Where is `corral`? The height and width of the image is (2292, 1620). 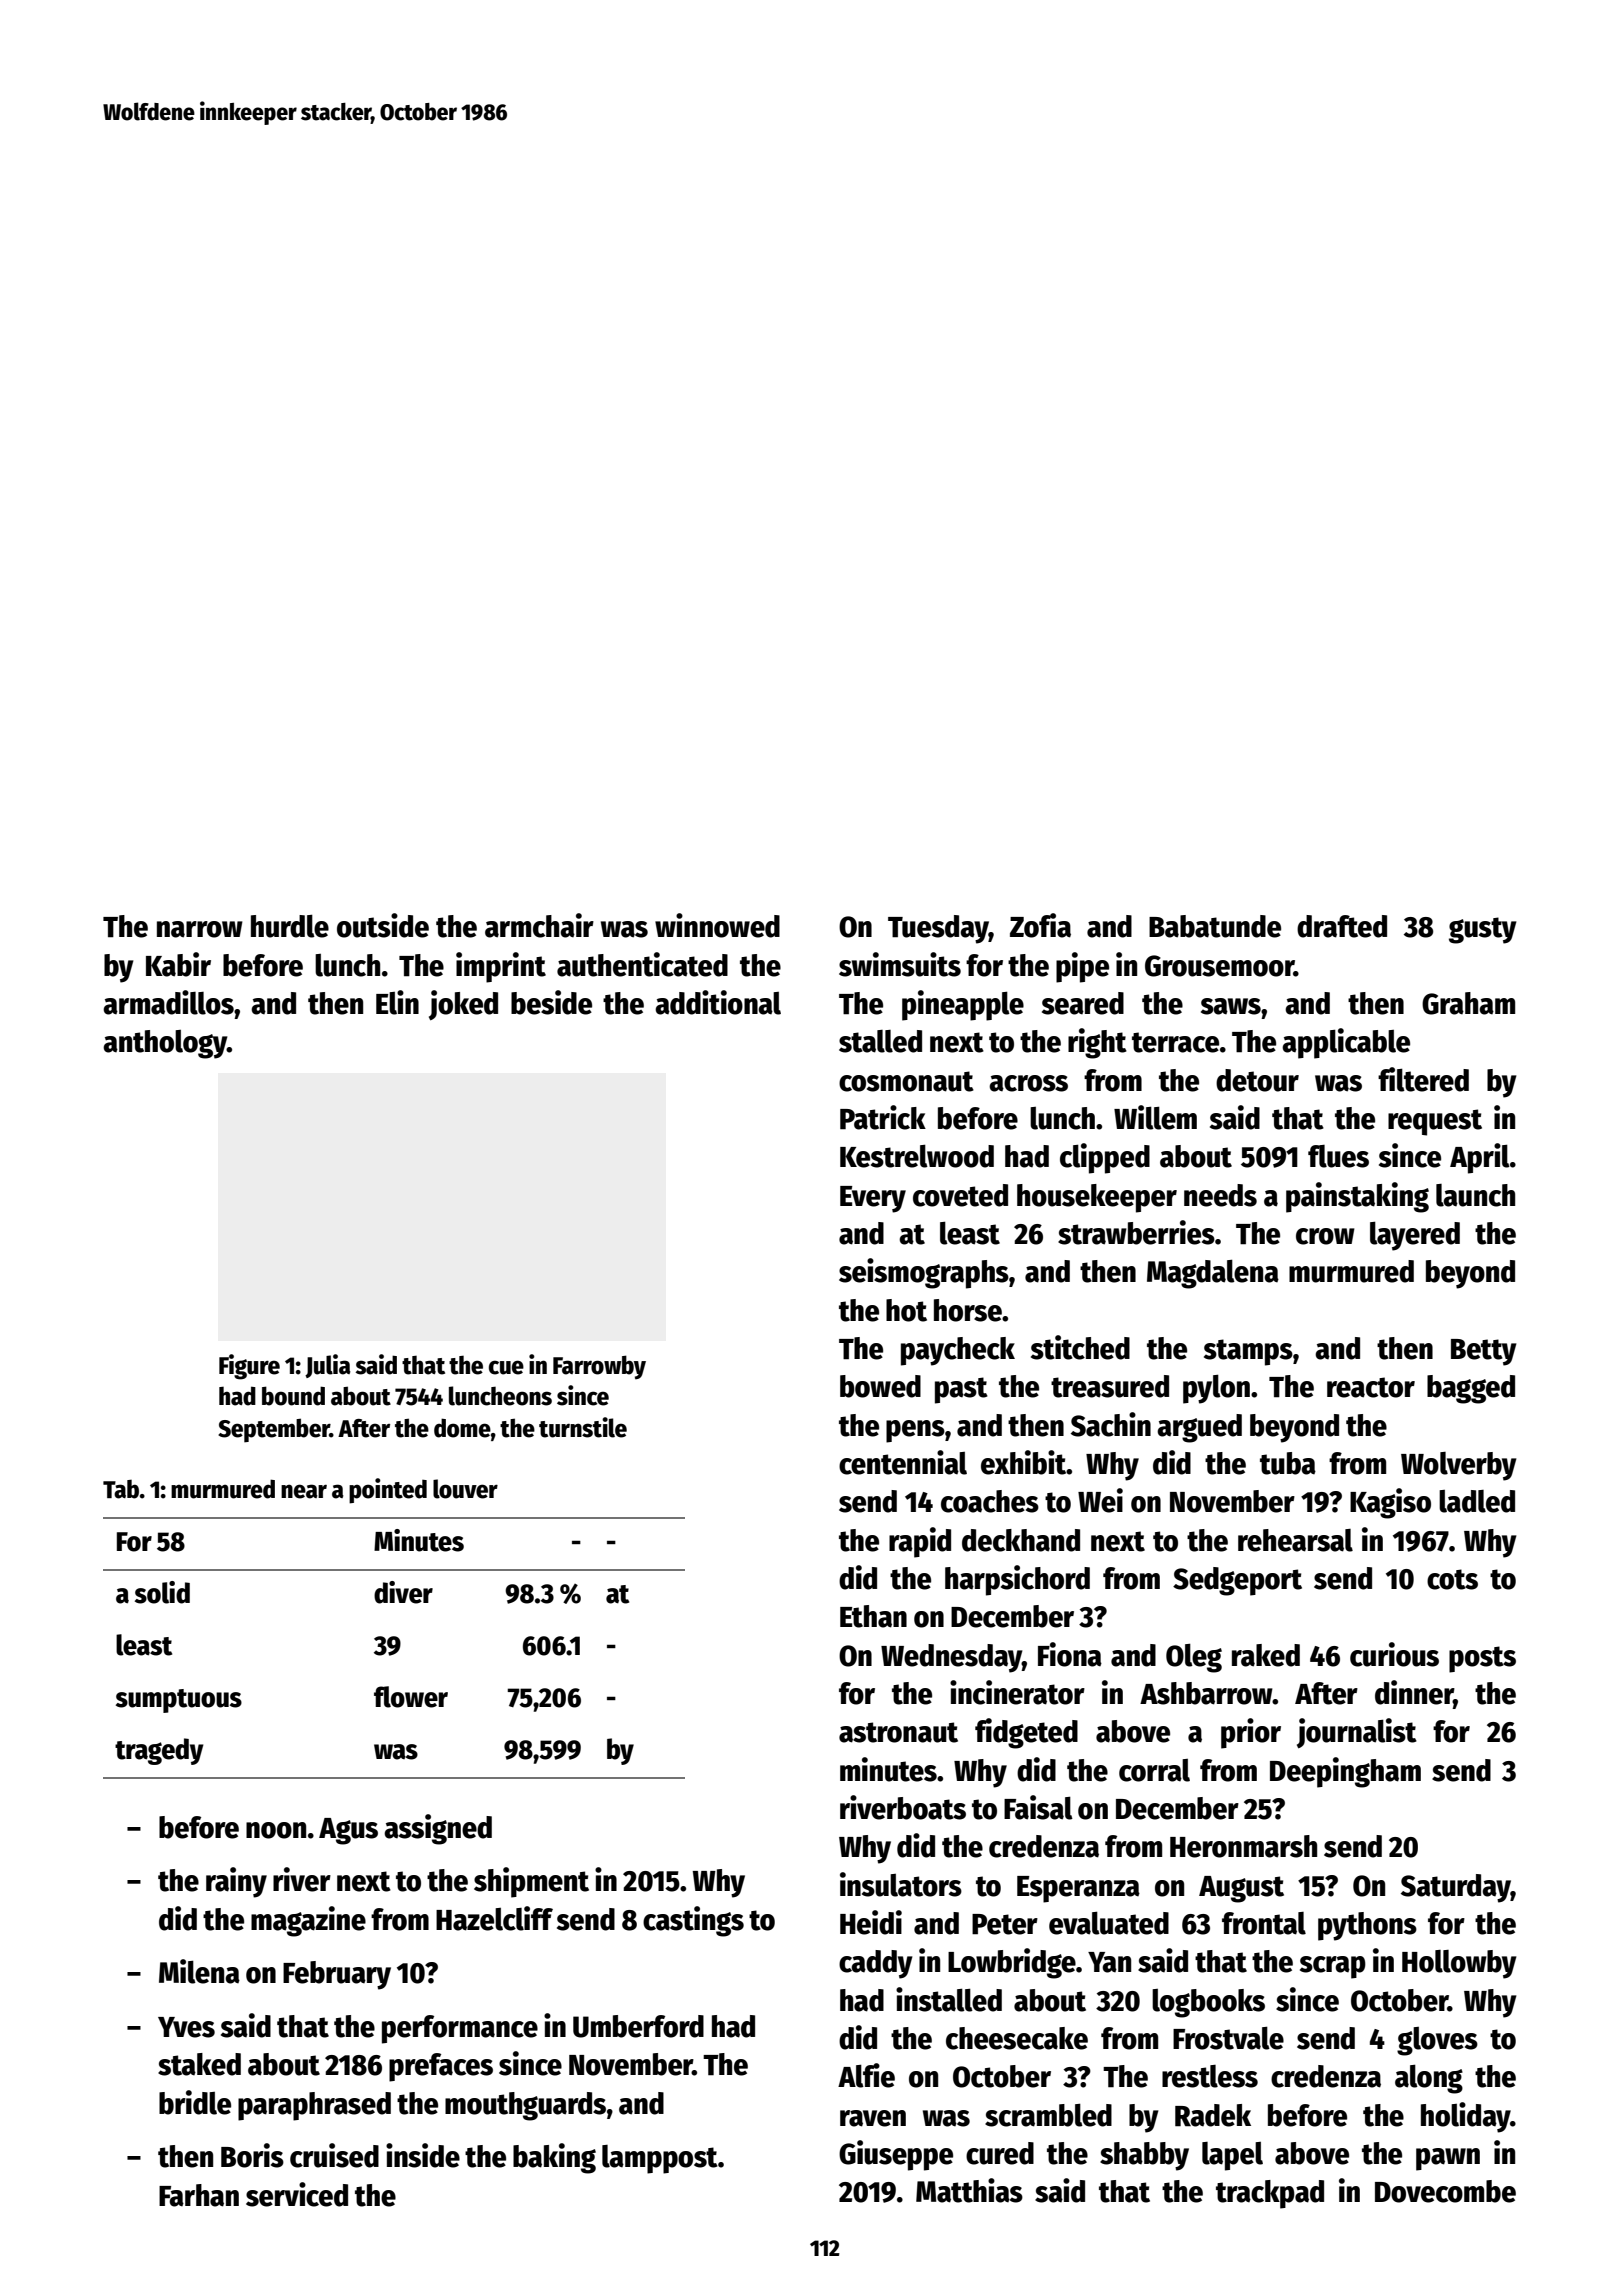
corral is located at coordinates (1154, 1770).
